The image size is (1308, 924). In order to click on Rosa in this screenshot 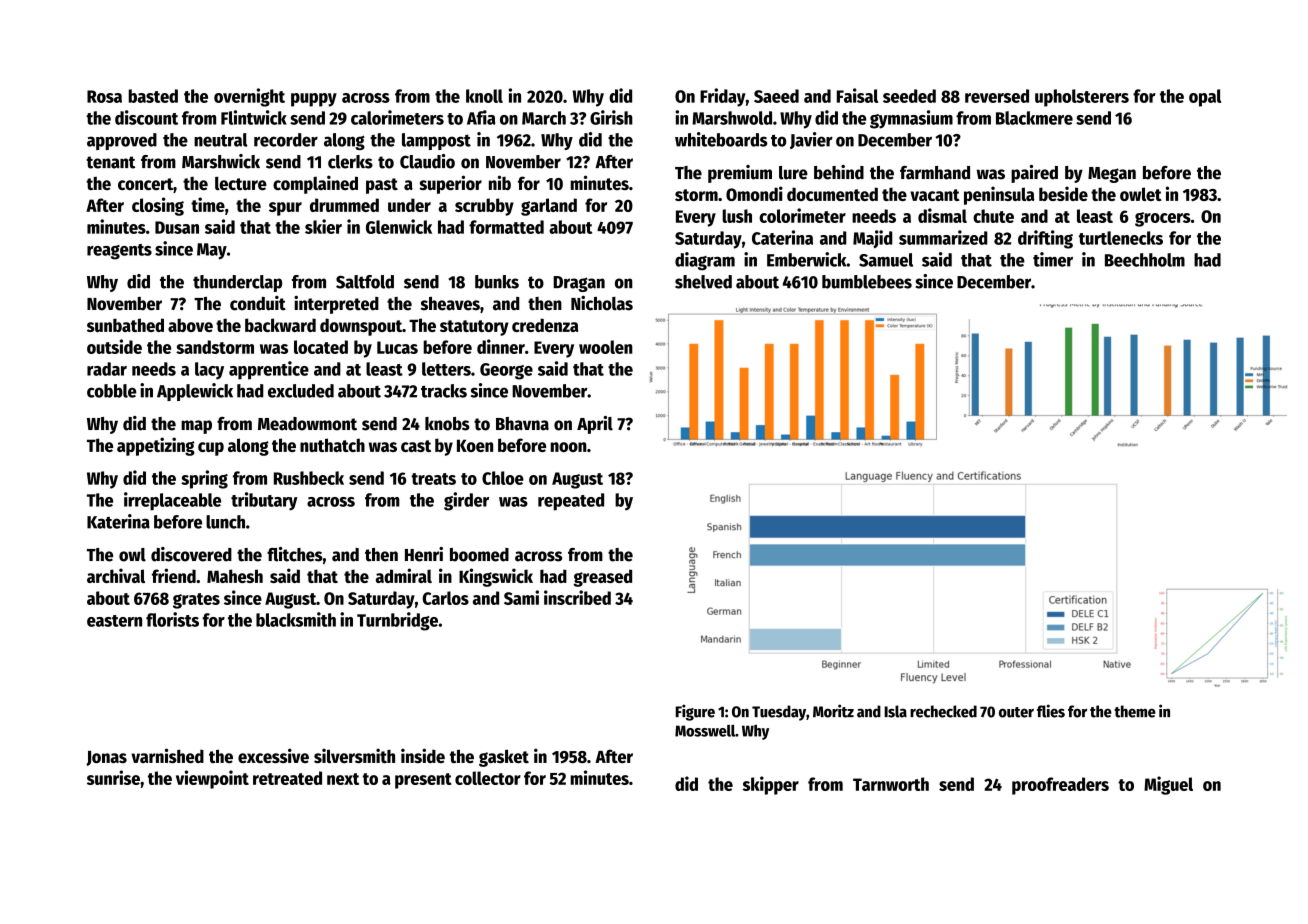, I will do `click(104, 96)`.
